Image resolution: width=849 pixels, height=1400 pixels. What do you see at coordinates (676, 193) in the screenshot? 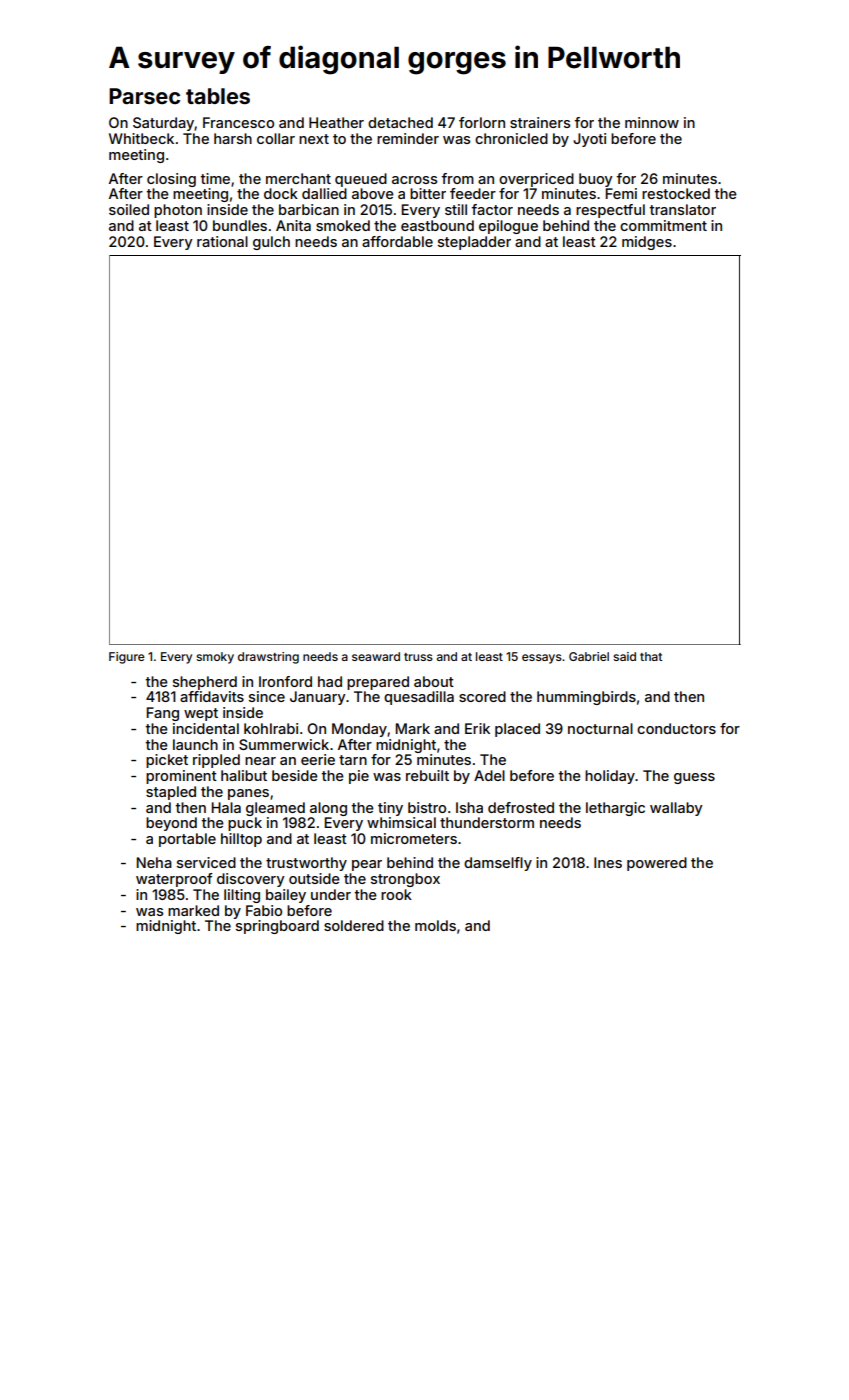
I see `restocked` at bounding box center [676, 193].
